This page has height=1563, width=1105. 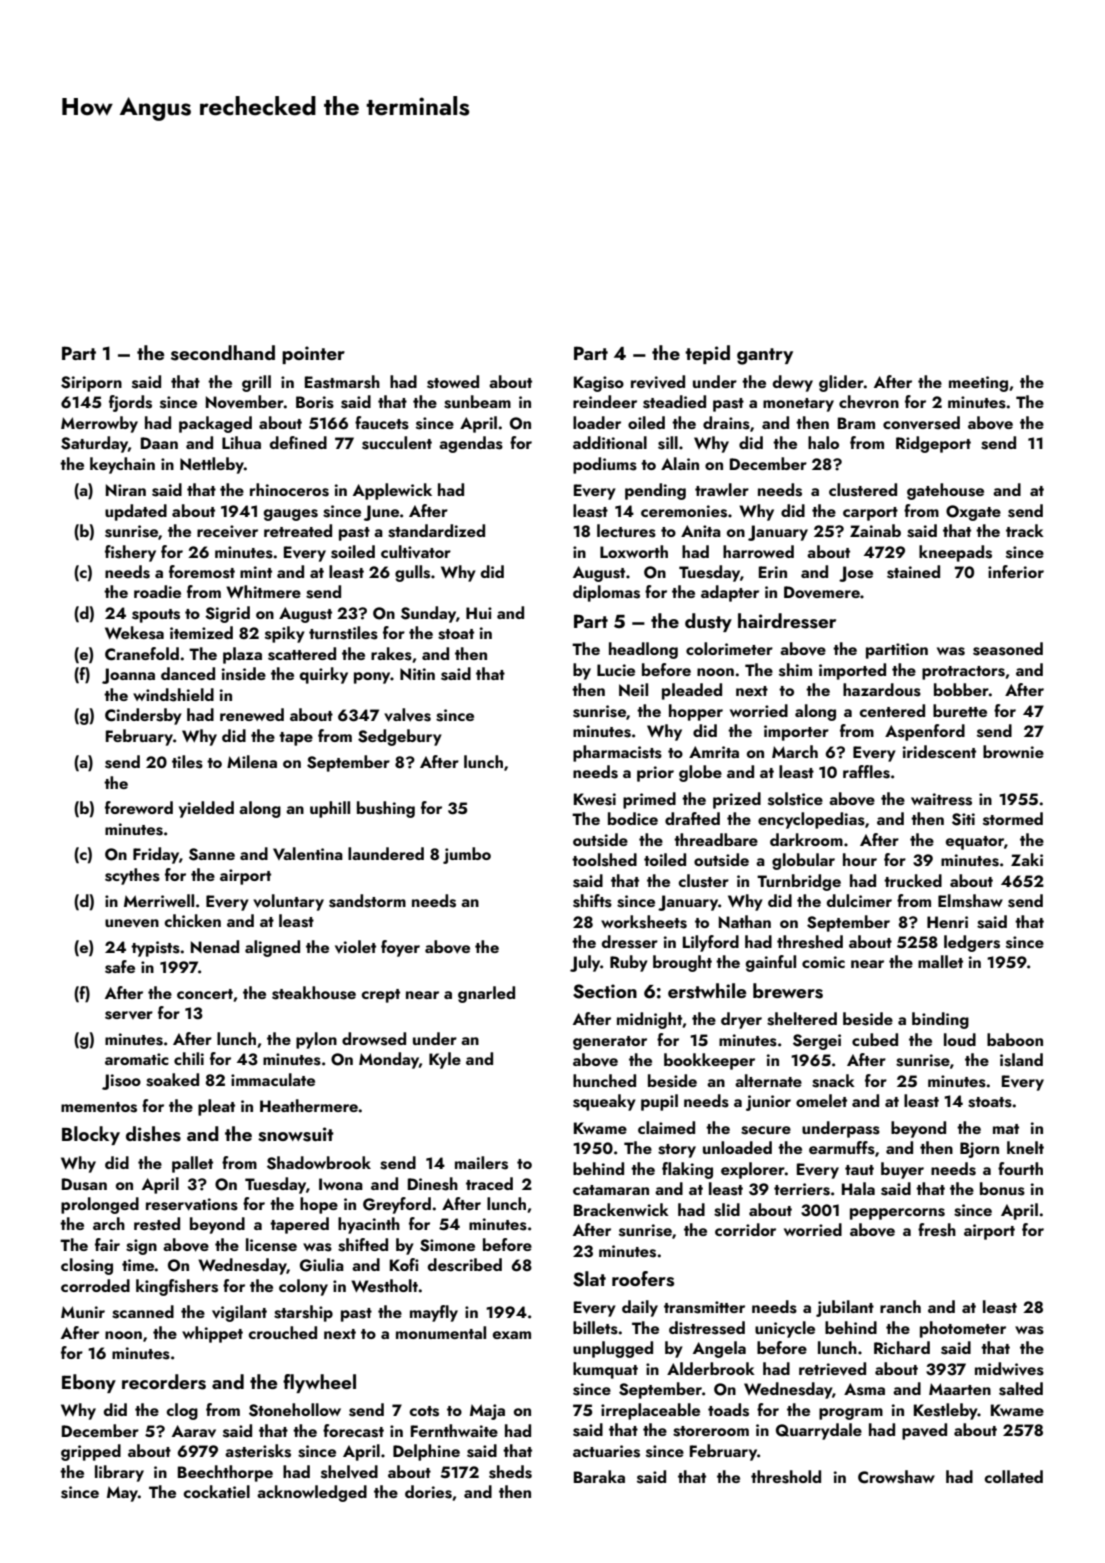 What do you see at coordinates (428, 1492) in the page?
I see `dories` at bounding box center [428, 1492].
